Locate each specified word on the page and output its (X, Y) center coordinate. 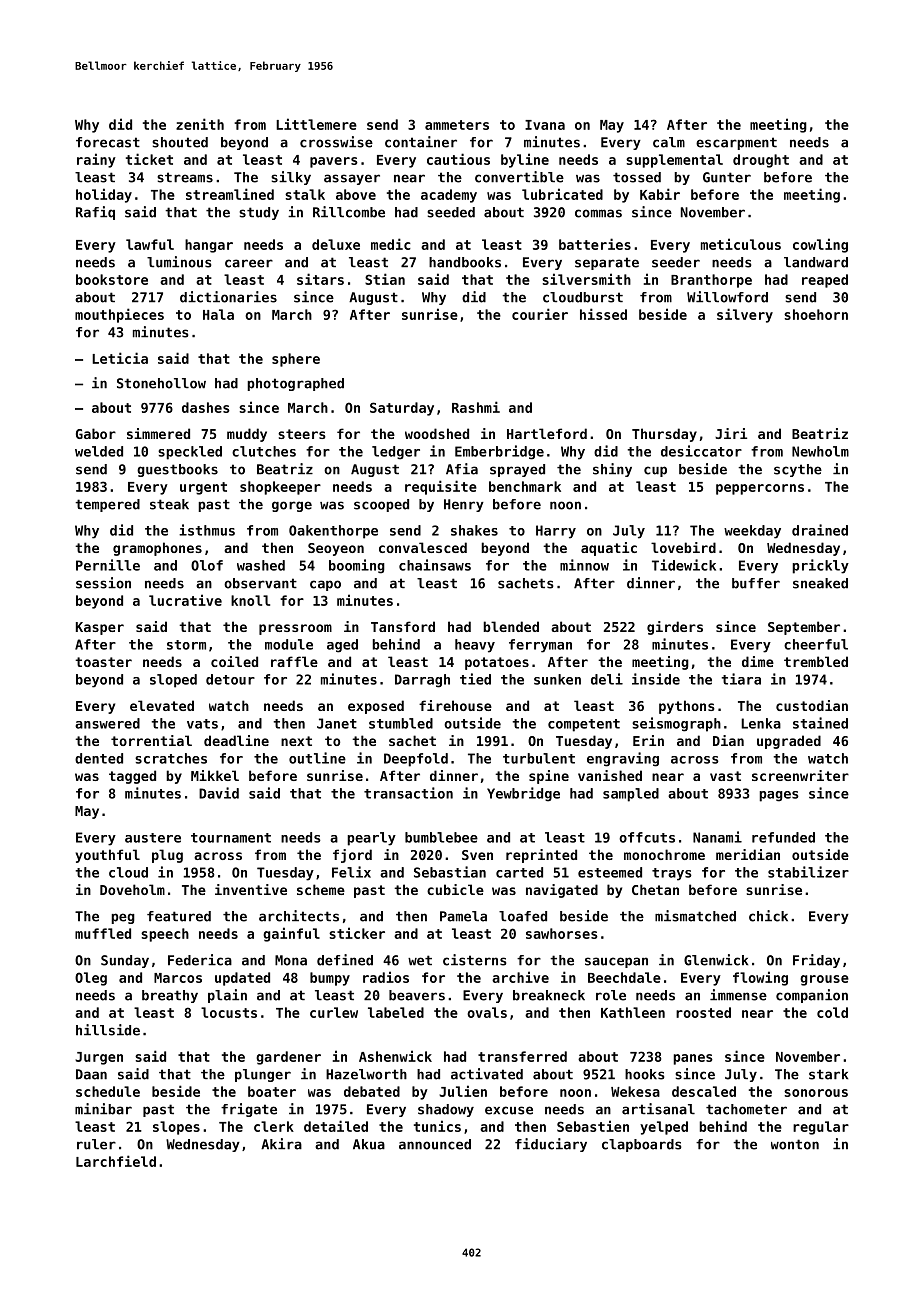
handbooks (465, 262)
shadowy (446, 1110)
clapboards (642, 1145)
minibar (103, 1109)
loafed (523, 916)
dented (99, 758)
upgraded (789, 742)
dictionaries (228, 297)
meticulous (741, 244)
